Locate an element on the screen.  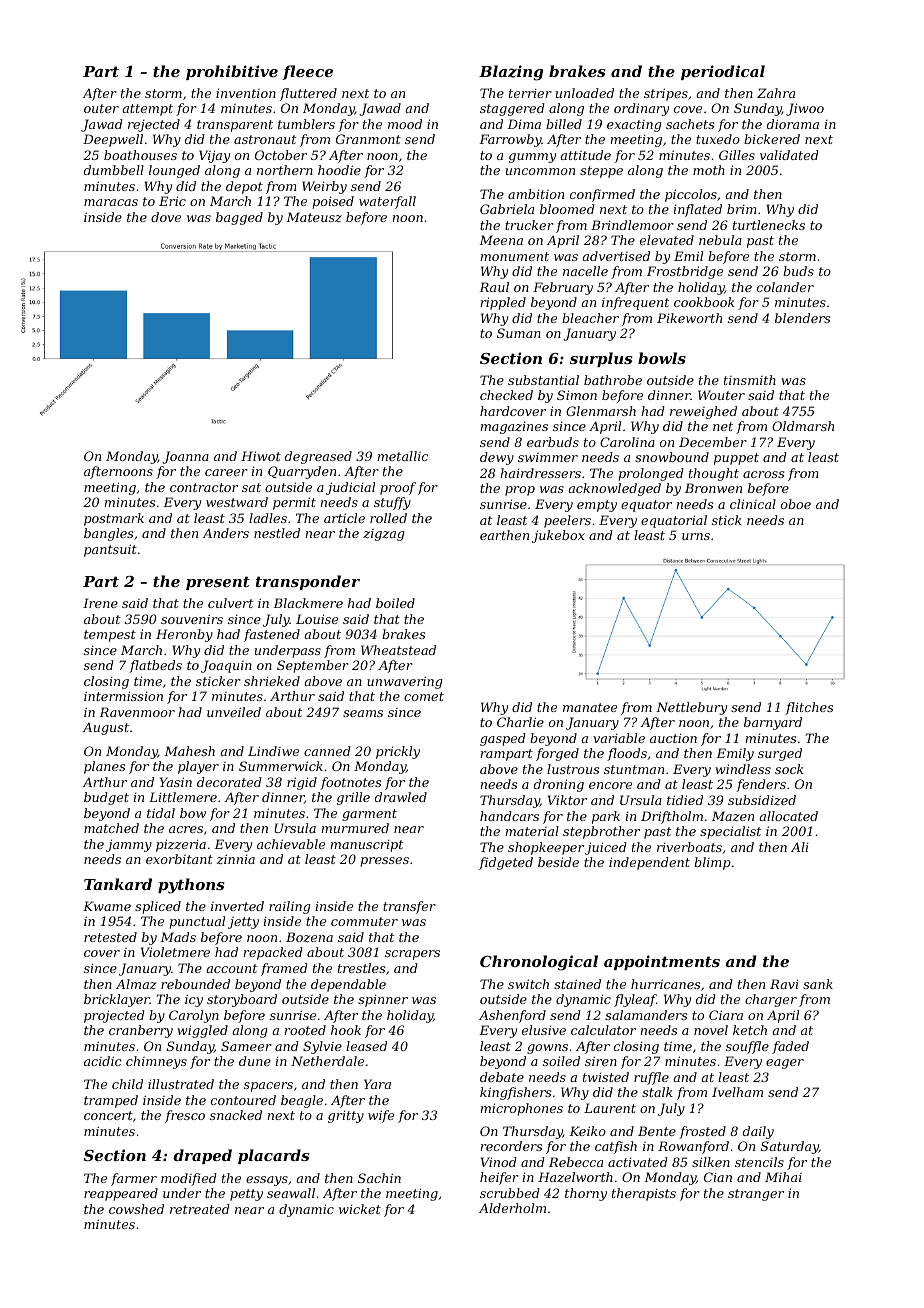
Carolina is located at coordinates (627, 442).
